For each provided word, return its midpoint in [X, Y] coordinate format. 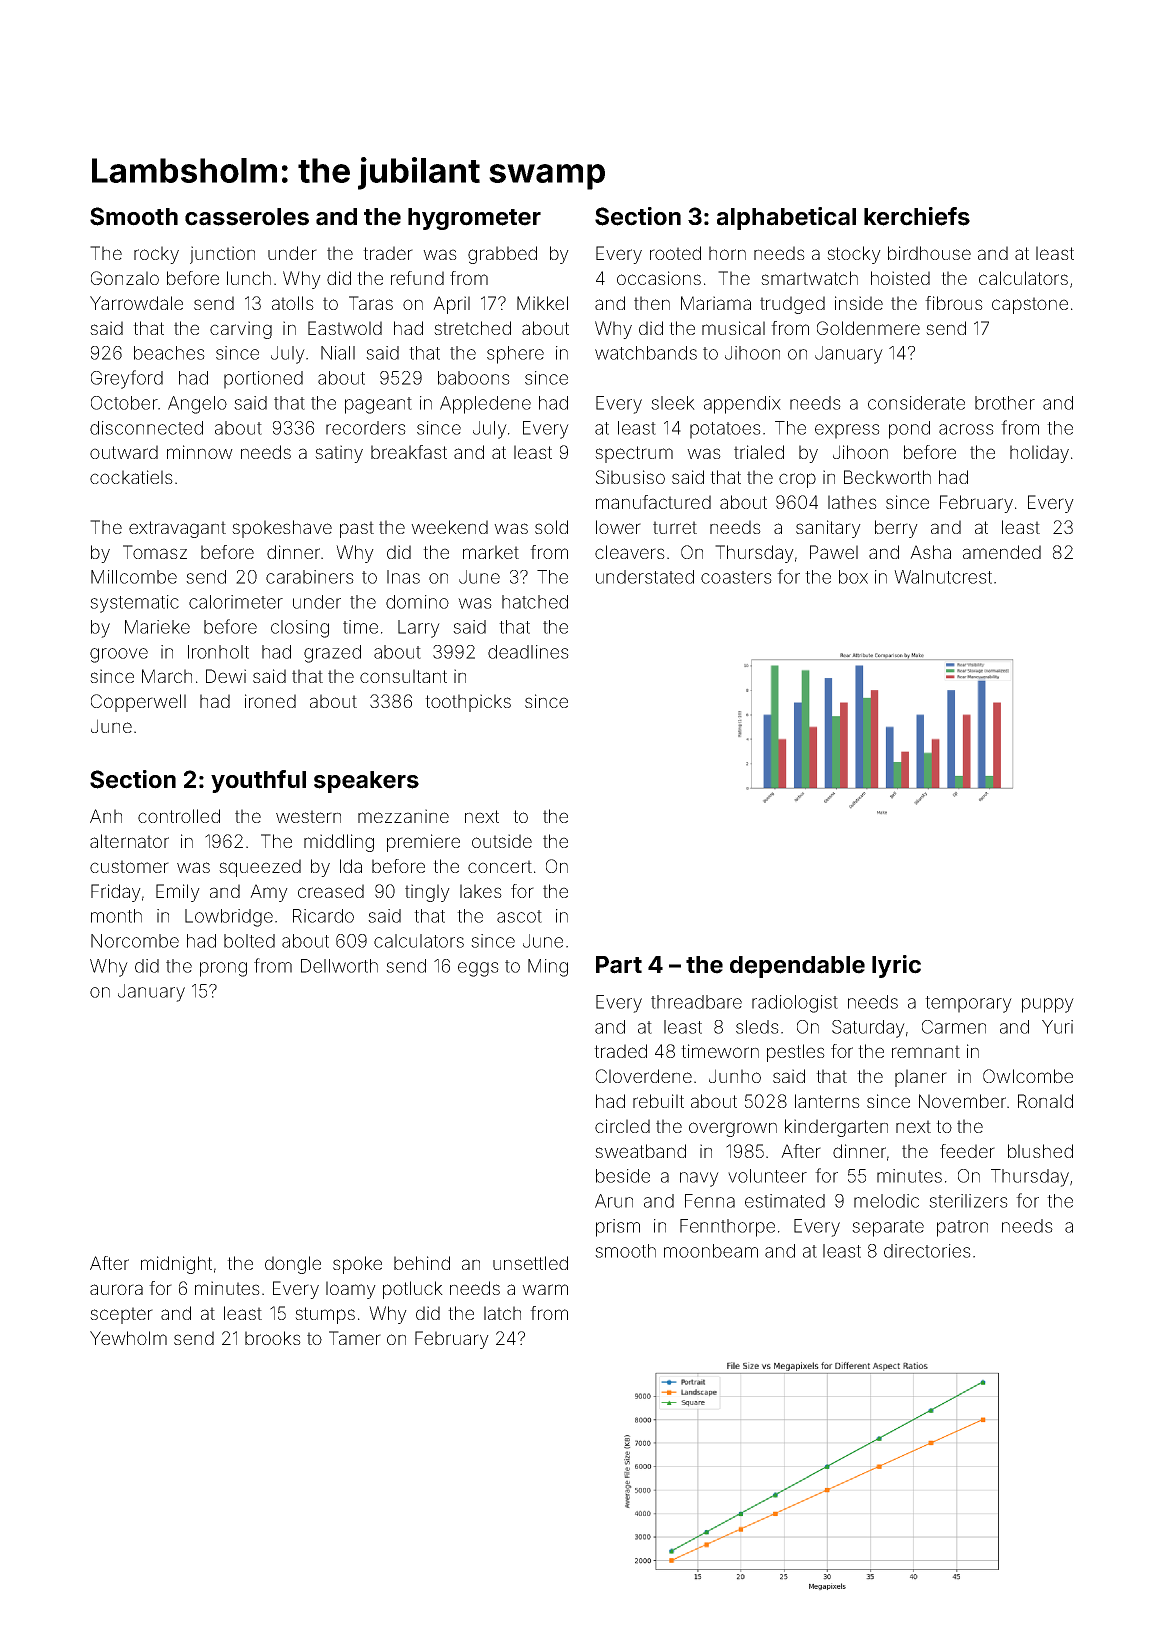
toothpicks [468, 703]
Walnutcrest [943, 577]
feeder [967, 1151]
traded [620, 1051]
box [853, 577]
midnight [176, 1265]
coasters [736, 577]
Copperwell [138, 703]
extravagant [177, 529]
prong [223, 969]
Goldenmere [868, 328]
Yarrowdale [136, 303]
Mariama [716, 303]
